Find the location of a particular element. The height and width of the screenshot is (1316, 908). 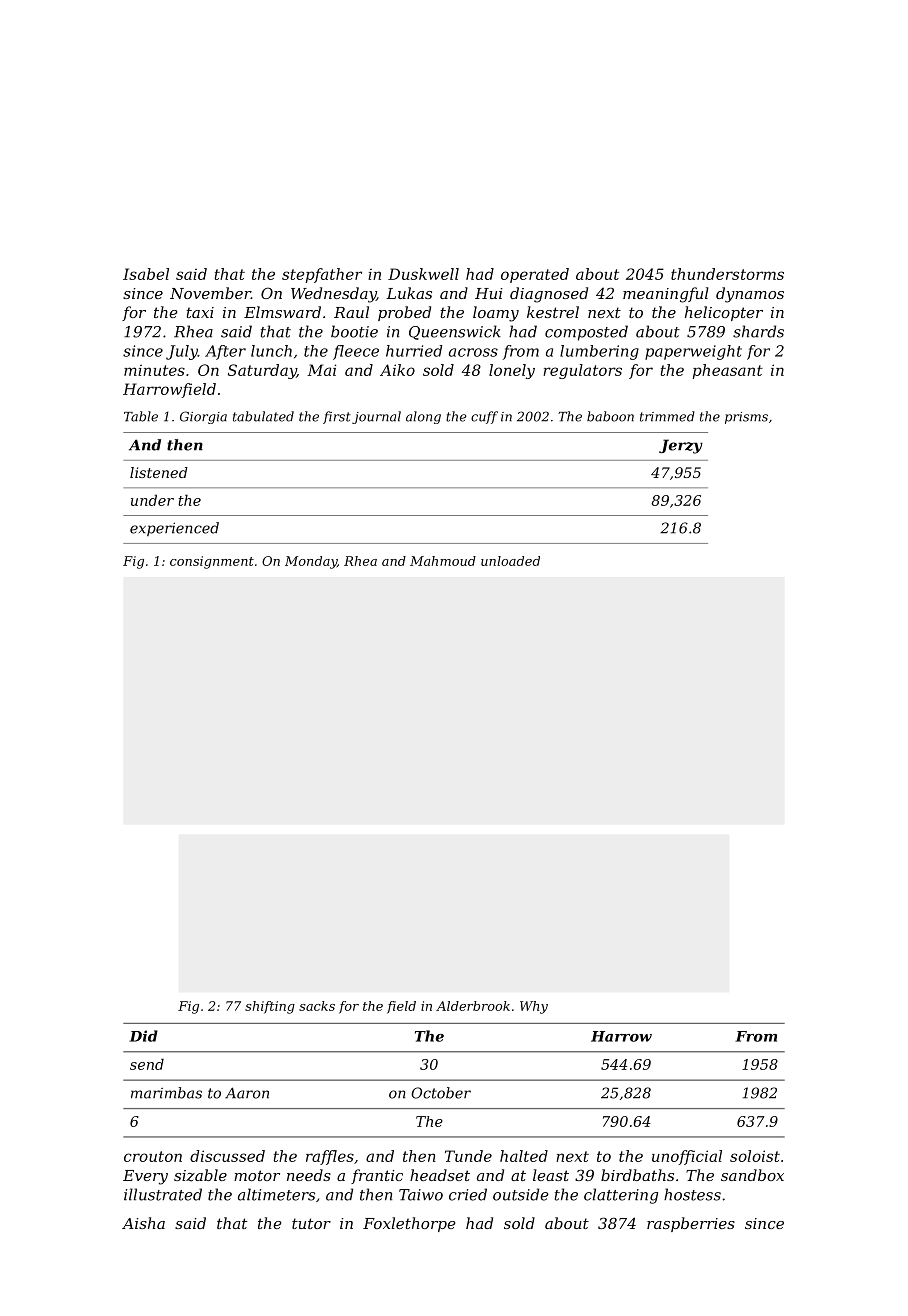

Aaron is located at coordinates (247, 1093).
